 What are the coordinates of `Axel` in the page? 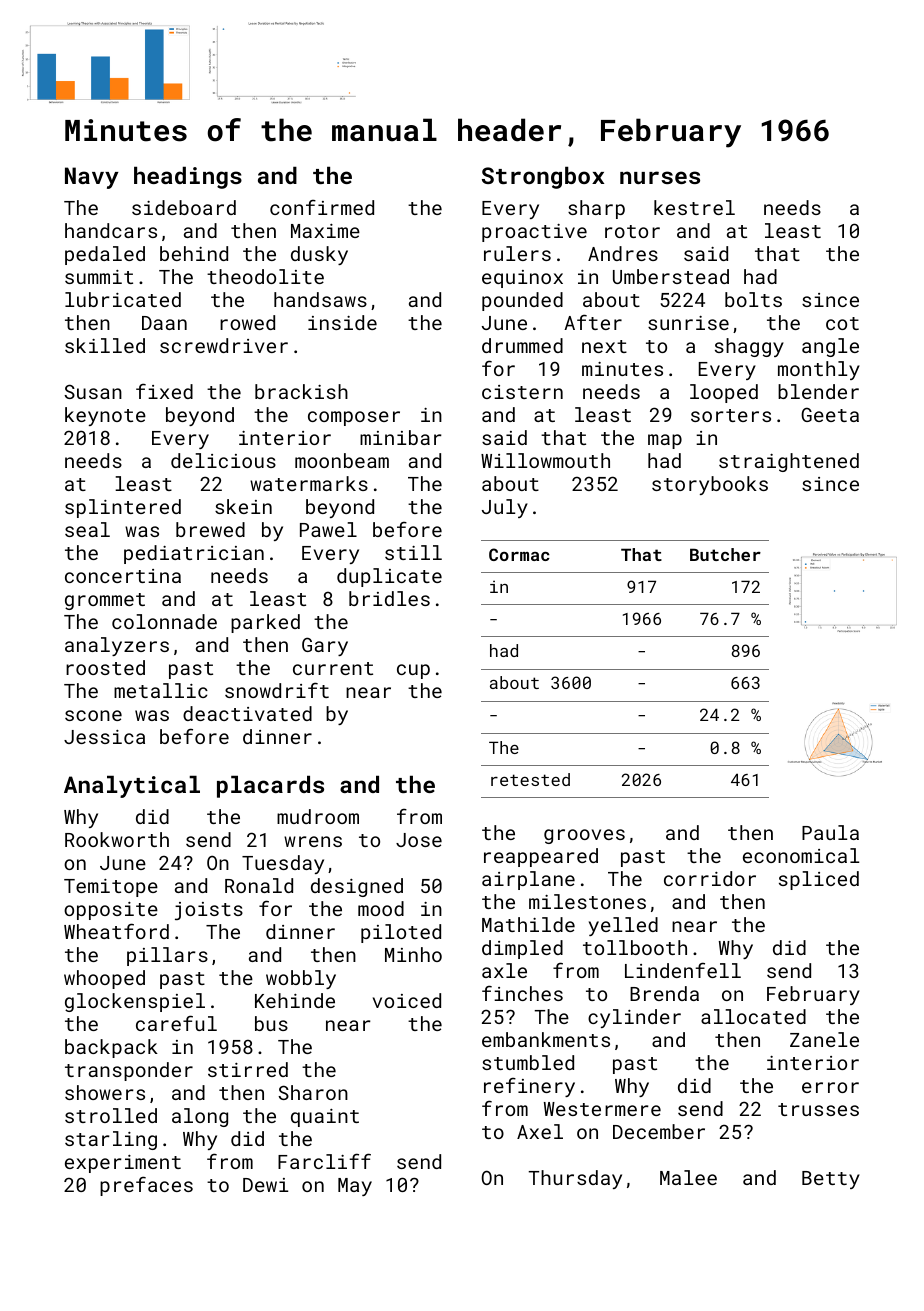 It's located at (540, 1131).
